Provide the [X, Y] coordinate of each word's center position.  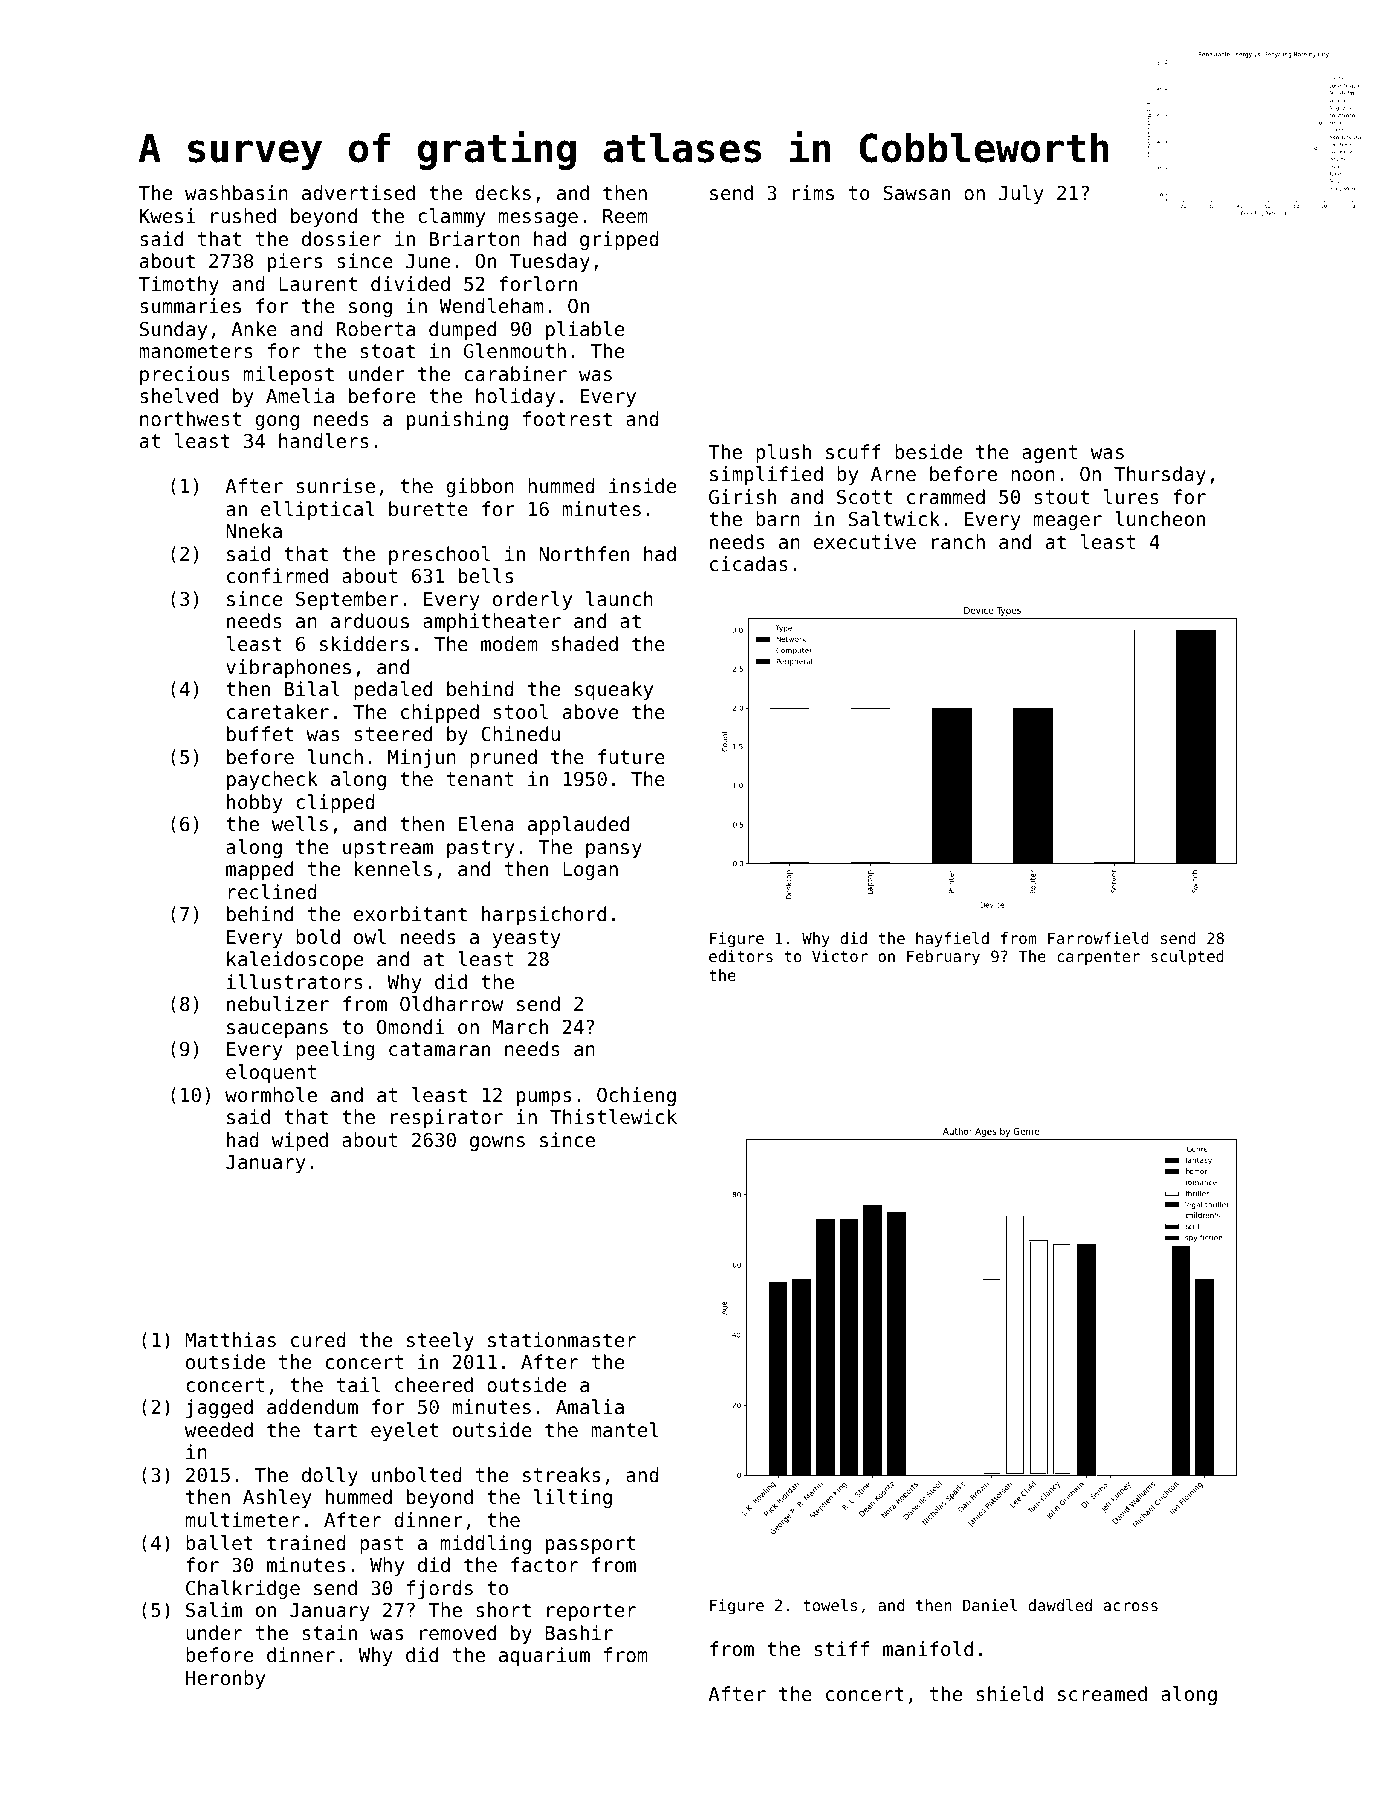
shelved [179, 395]
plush [783, 453]
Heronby [225, 1679]
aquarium [544, 1656]
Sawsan [916, 192]
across [1131, 1606]
